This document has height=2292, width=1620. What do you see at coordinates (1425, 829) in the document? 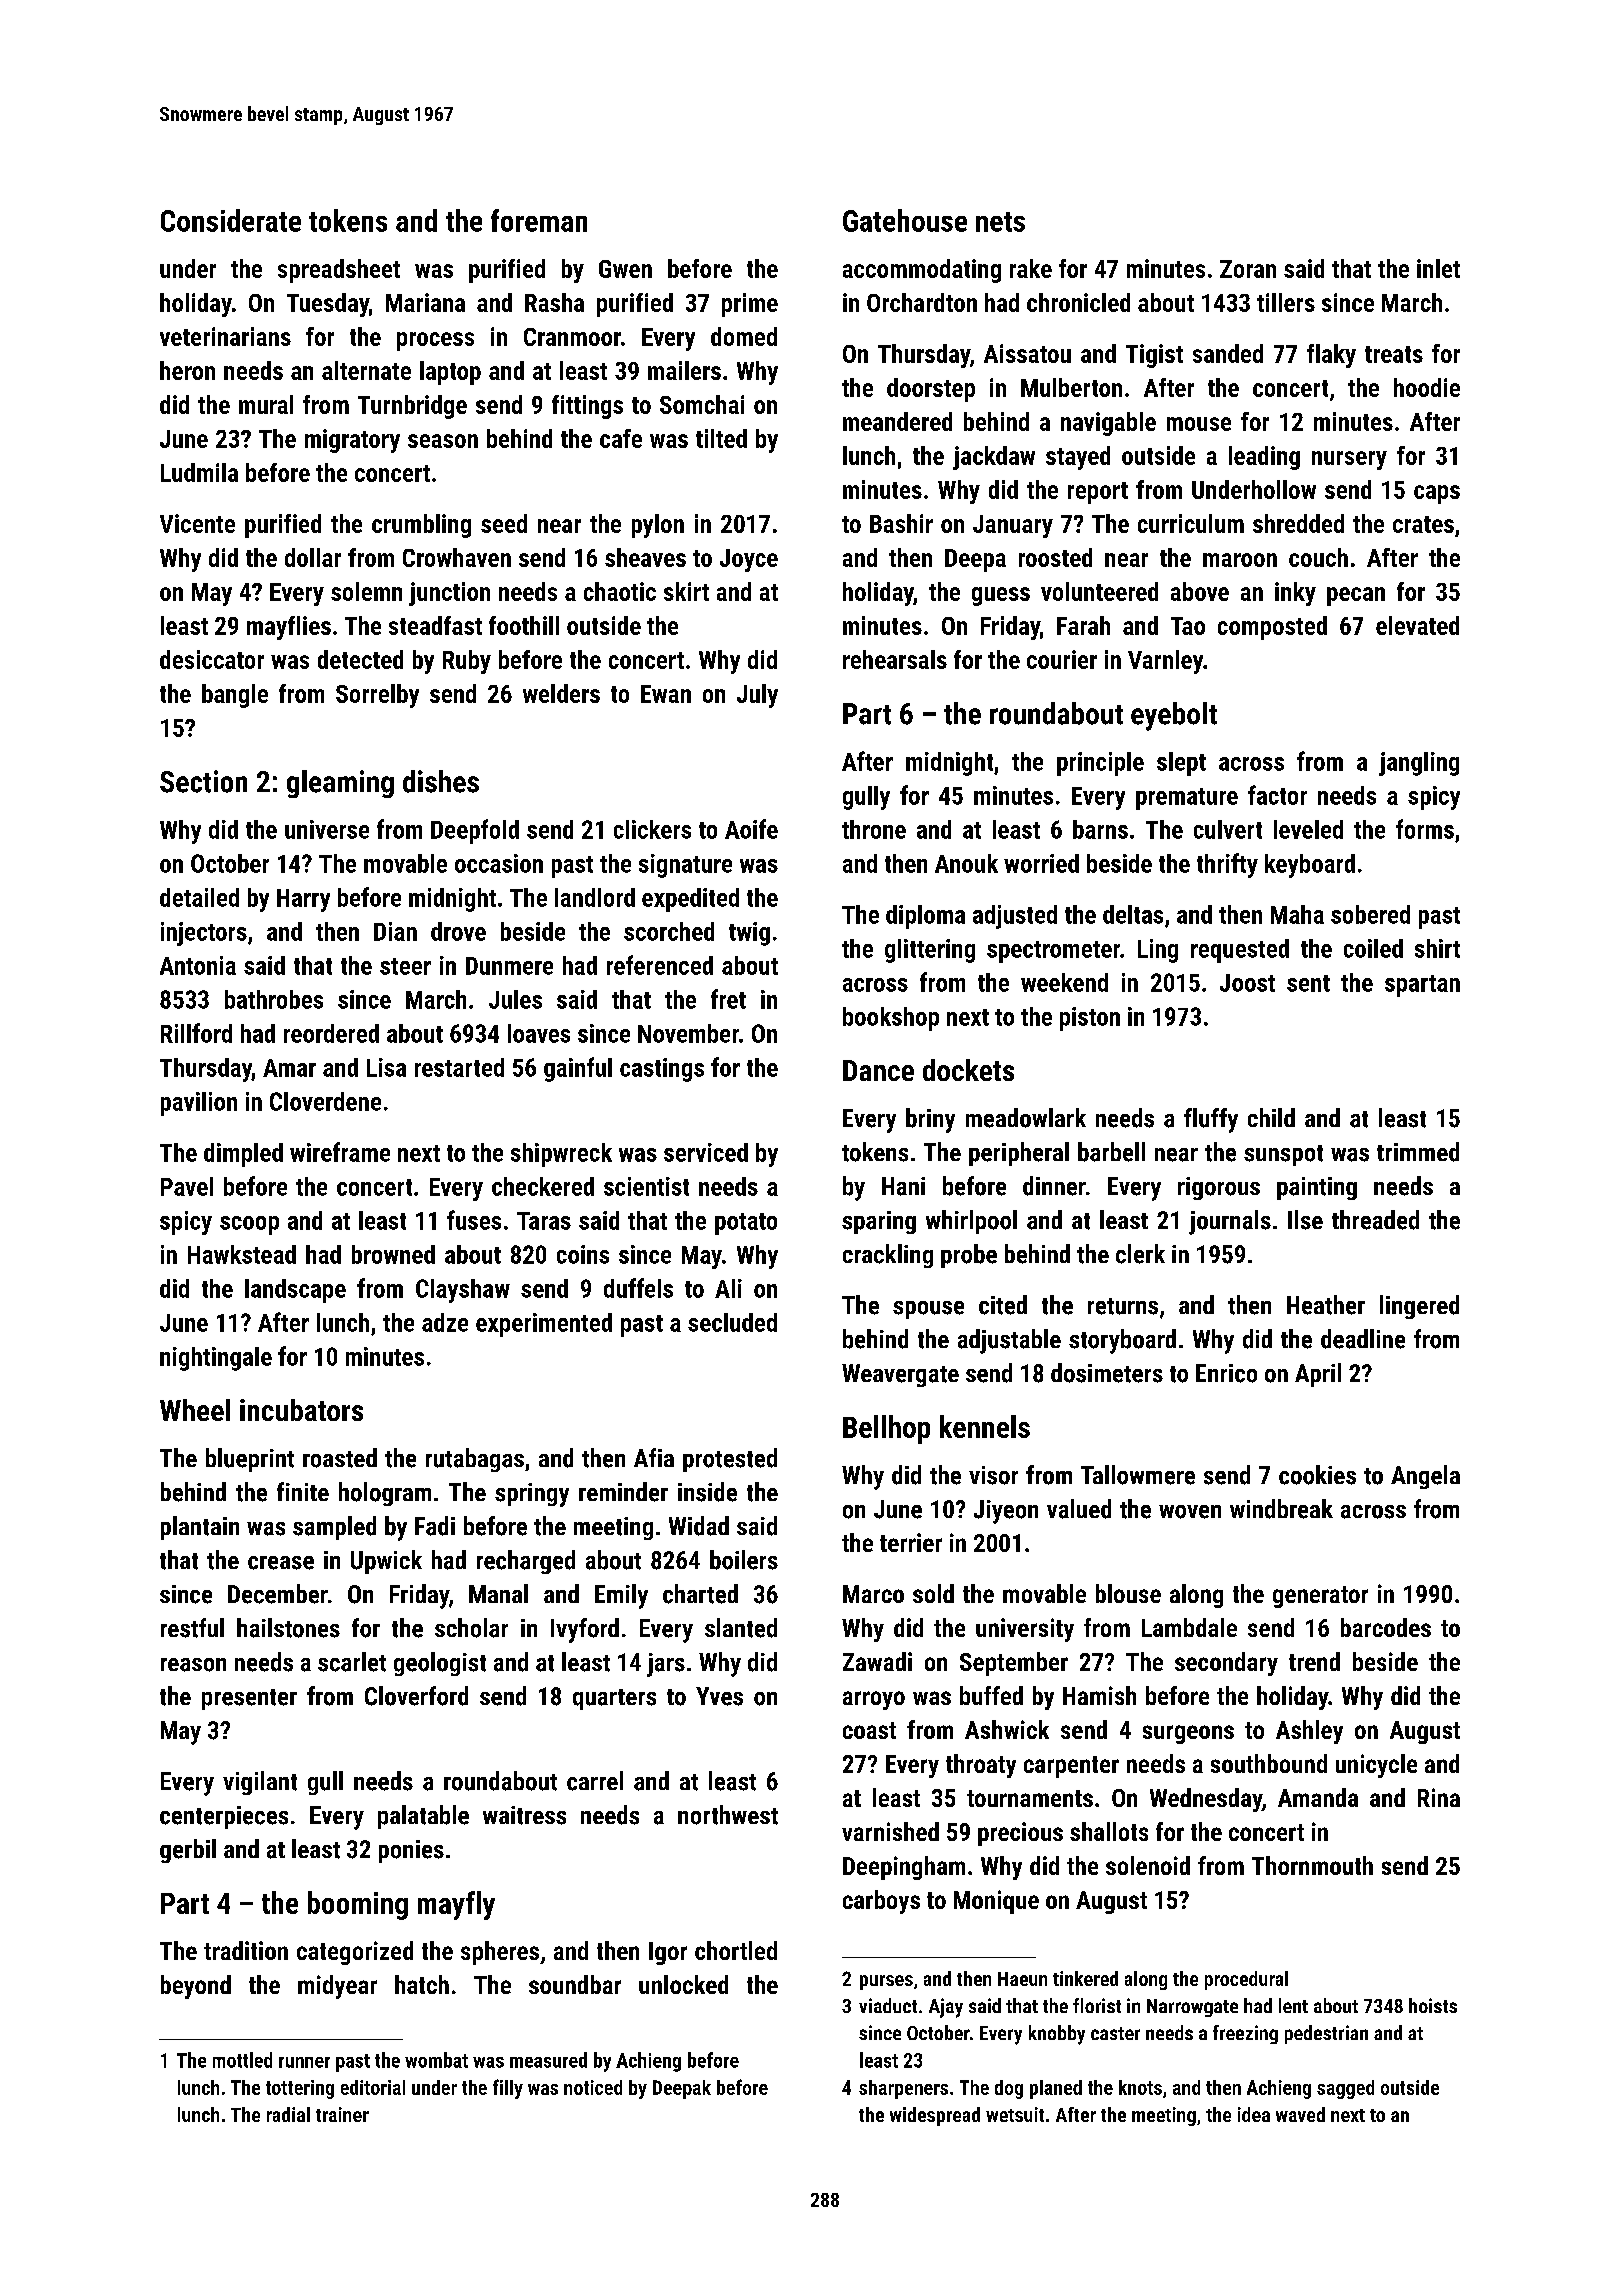
I see `forms` at bounding box center [1425, 829].
